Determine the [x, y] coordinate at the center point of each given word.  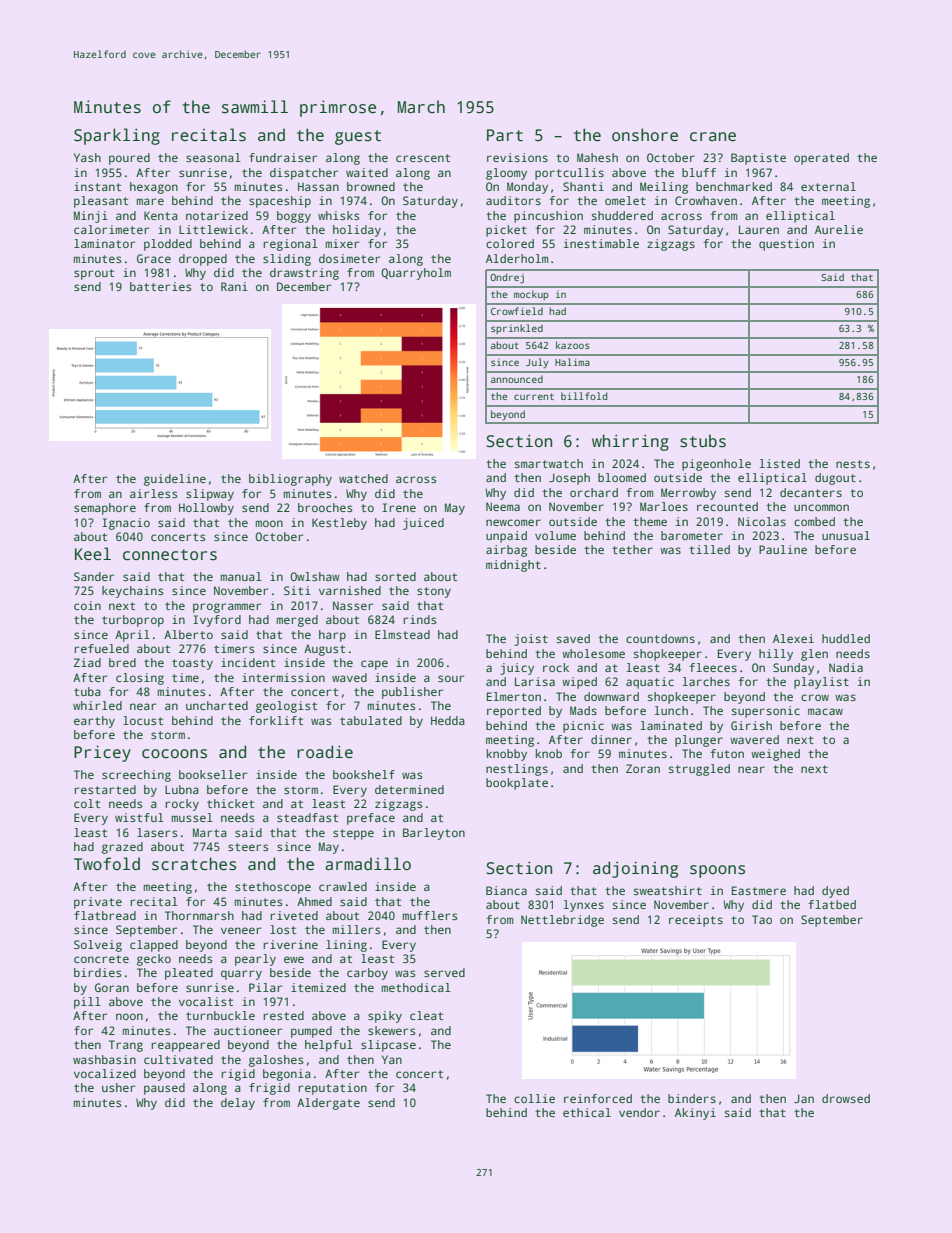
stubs [703, 441]
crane [713, 137]
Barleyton [434, 834]
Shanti [583, 186]
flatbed [832, 904]
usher [118, 1087]
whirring [630, 442]
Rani [234, 286]
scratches [194, 864]
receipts [696, 921]
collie [534, 1098]
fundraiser [283, 157]
